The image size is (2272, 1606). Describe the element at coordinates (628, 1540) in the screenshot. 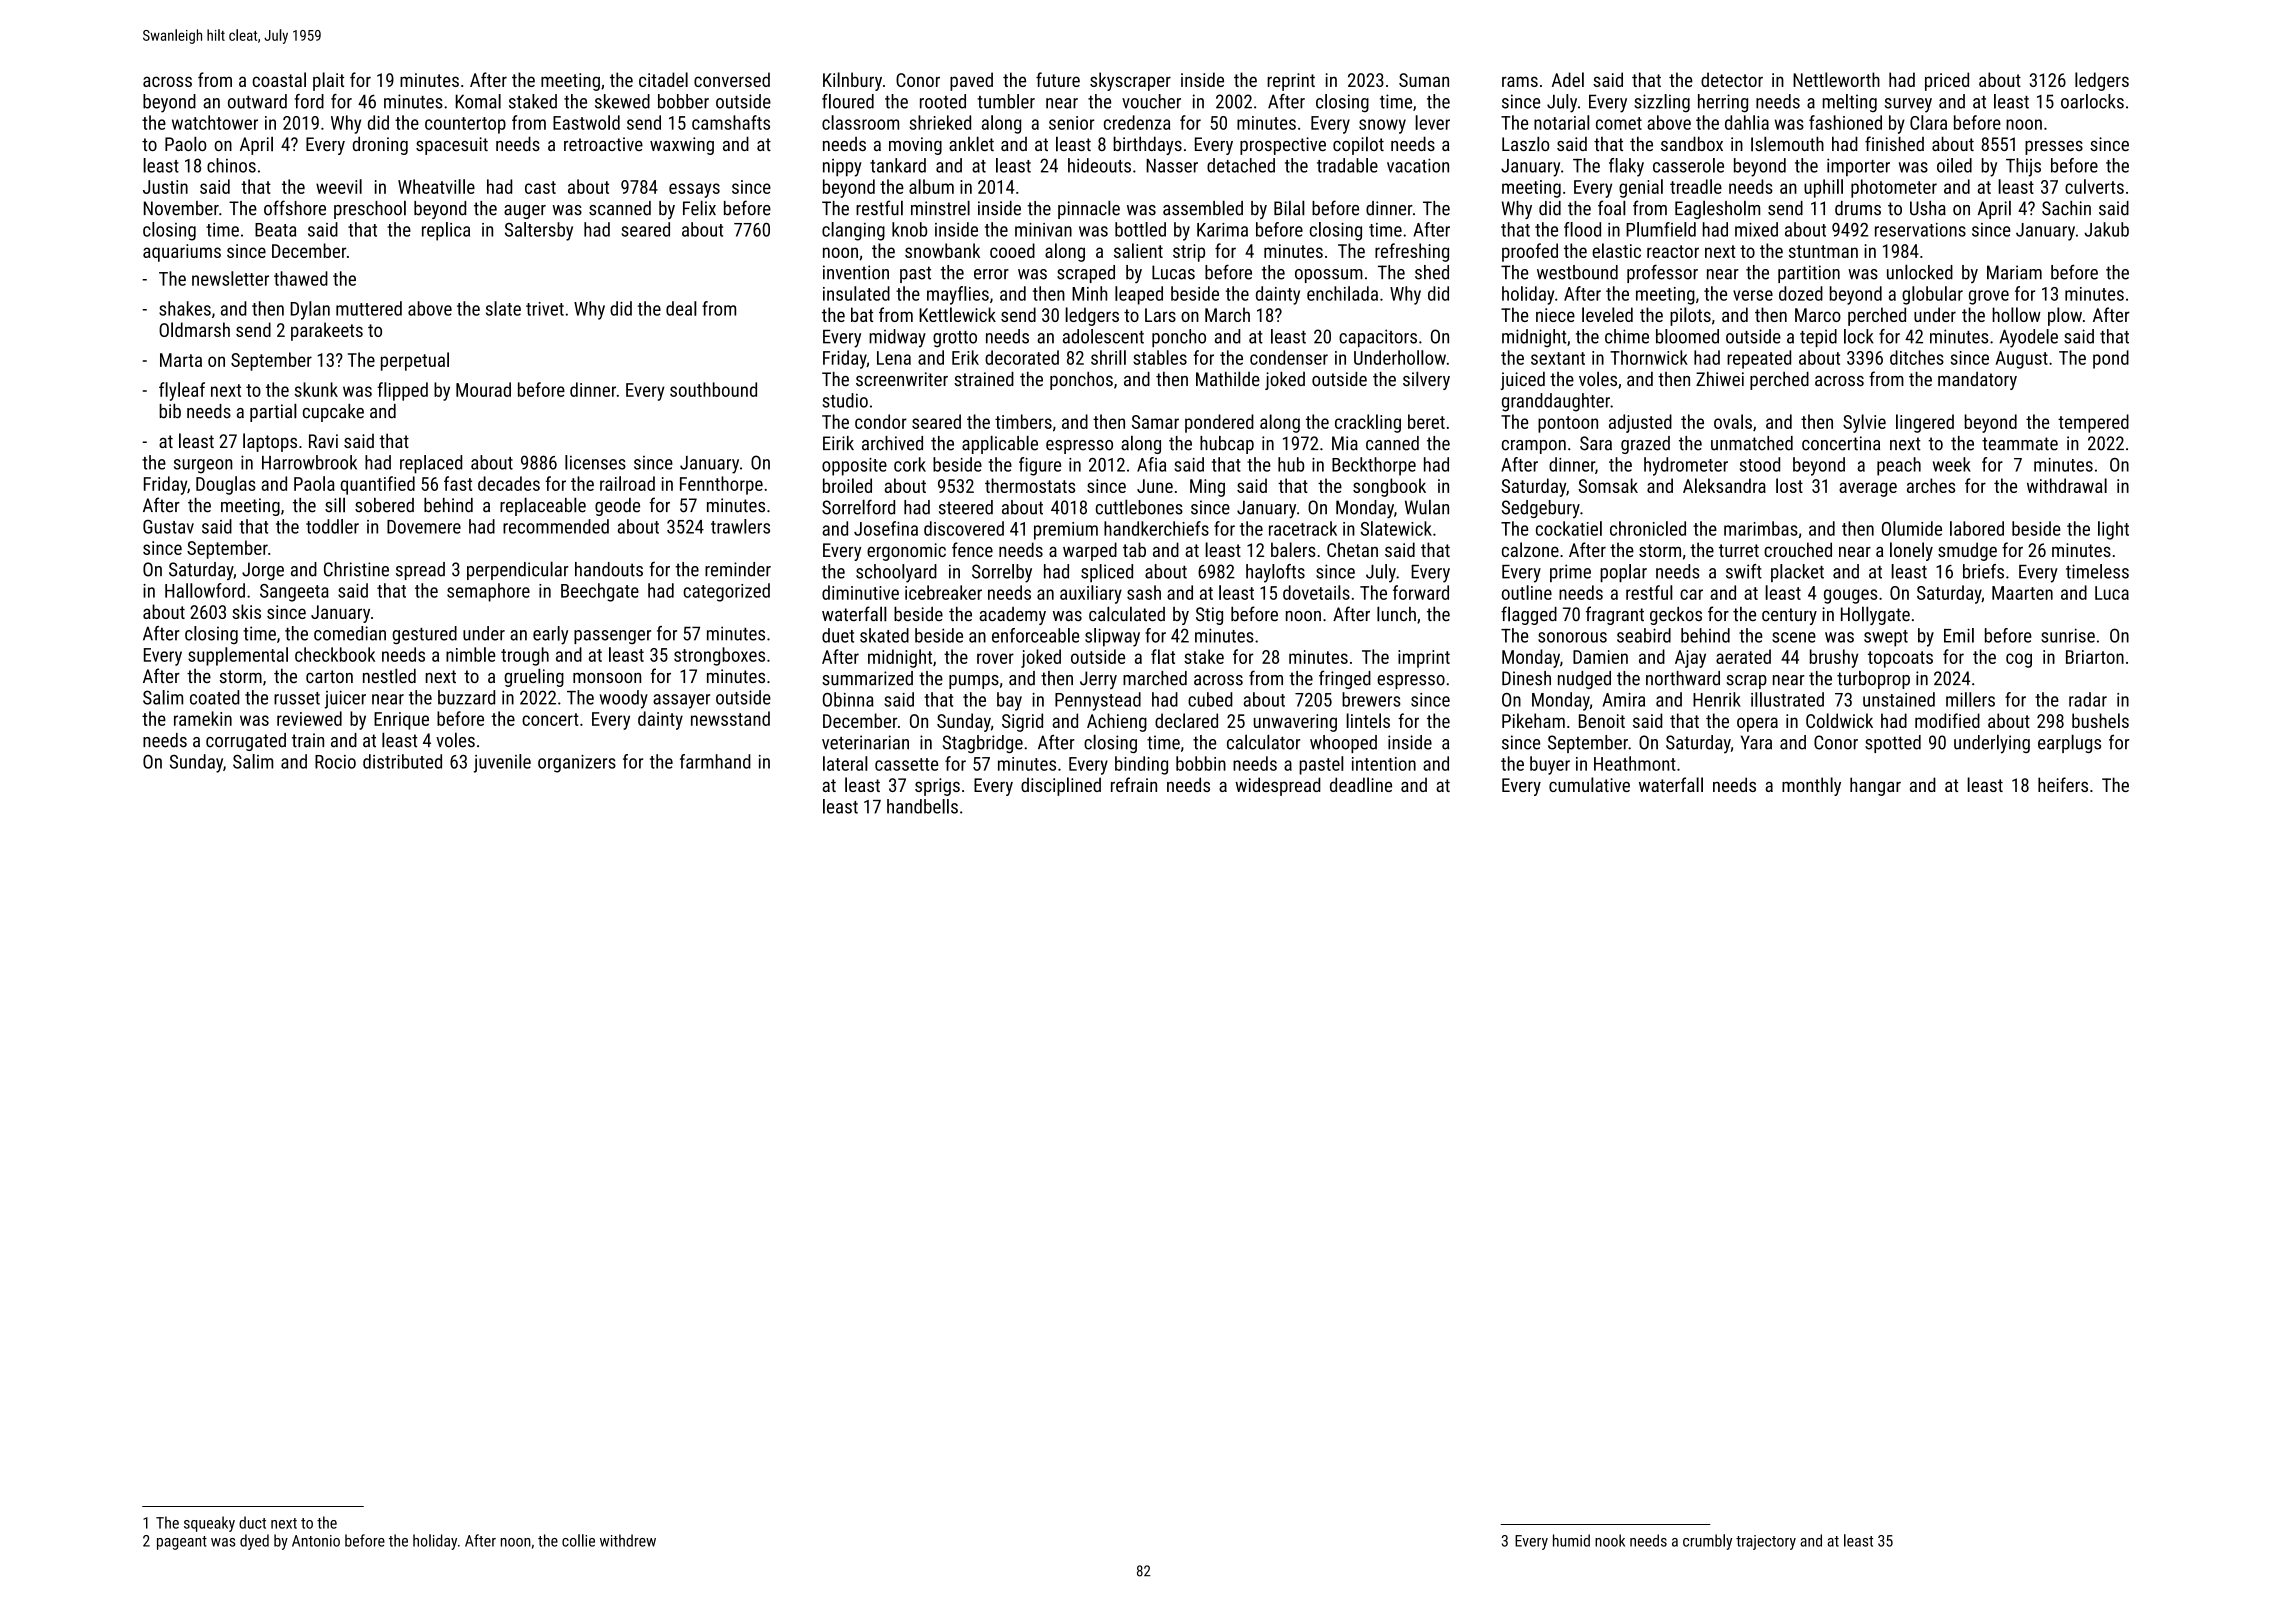

I see `withdrew` at that location.
